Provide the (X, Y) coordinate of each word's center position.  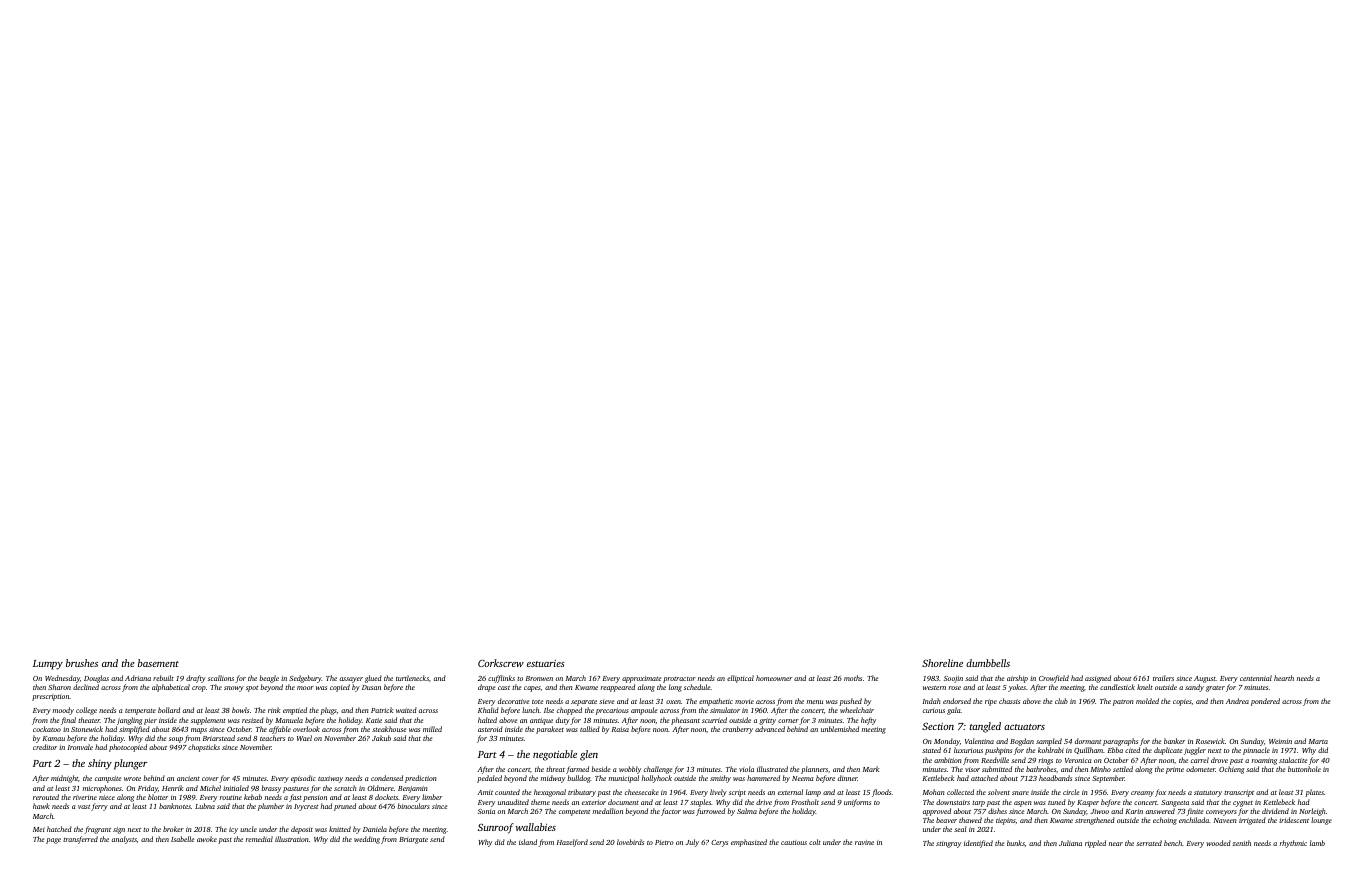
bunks (1016, 843)
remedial (259, 839)
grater (1215, 689)
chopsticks (204, 748)
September (1108, 779)
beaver (946, 820)
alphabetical (171, 688)
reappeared (617, 688)
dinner (848, 778)
